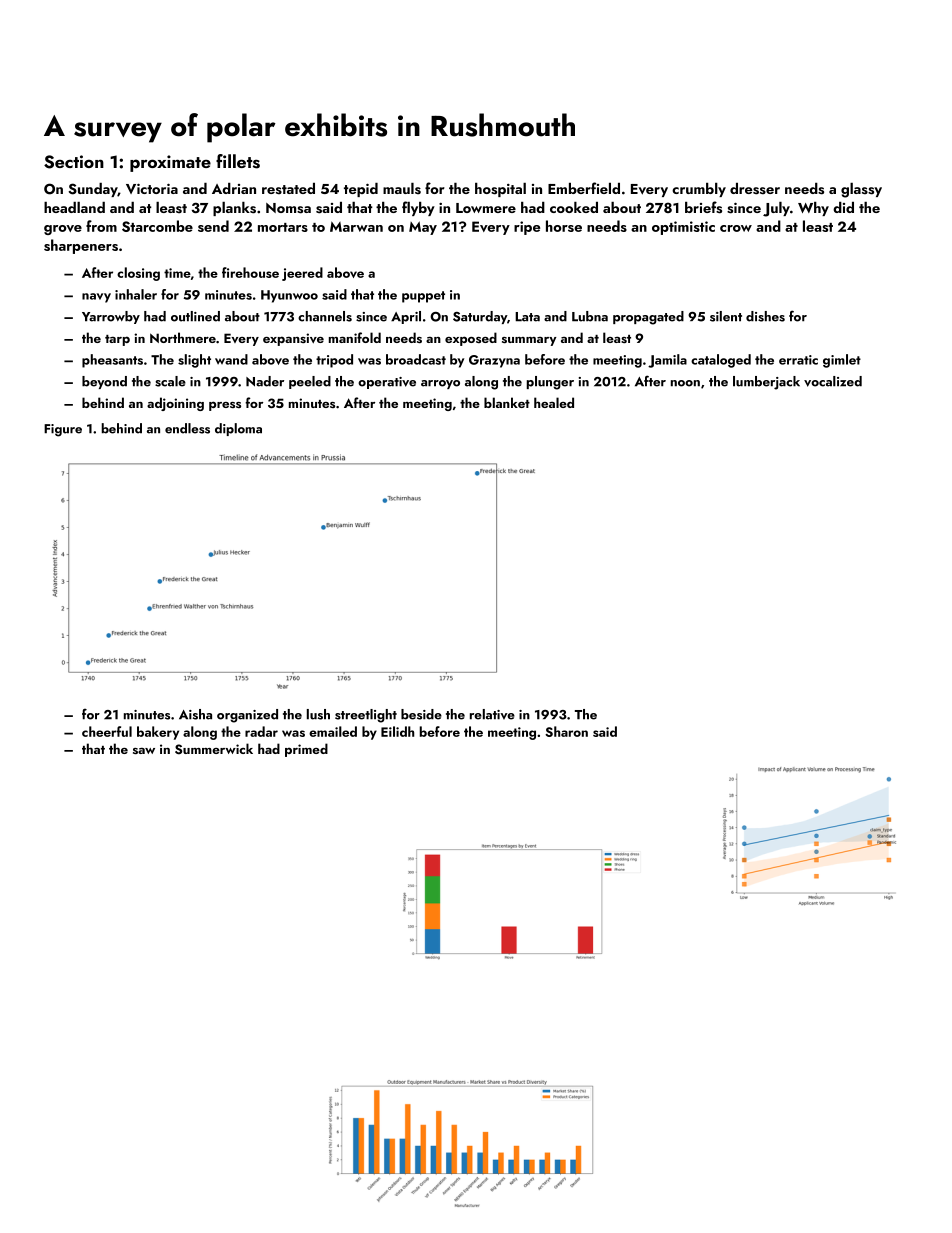 Image resolution: width=952 pixels, height=1233 pixels. Describe the element at coordinates (238, 429) in the page. I see `diploma` at that location.
